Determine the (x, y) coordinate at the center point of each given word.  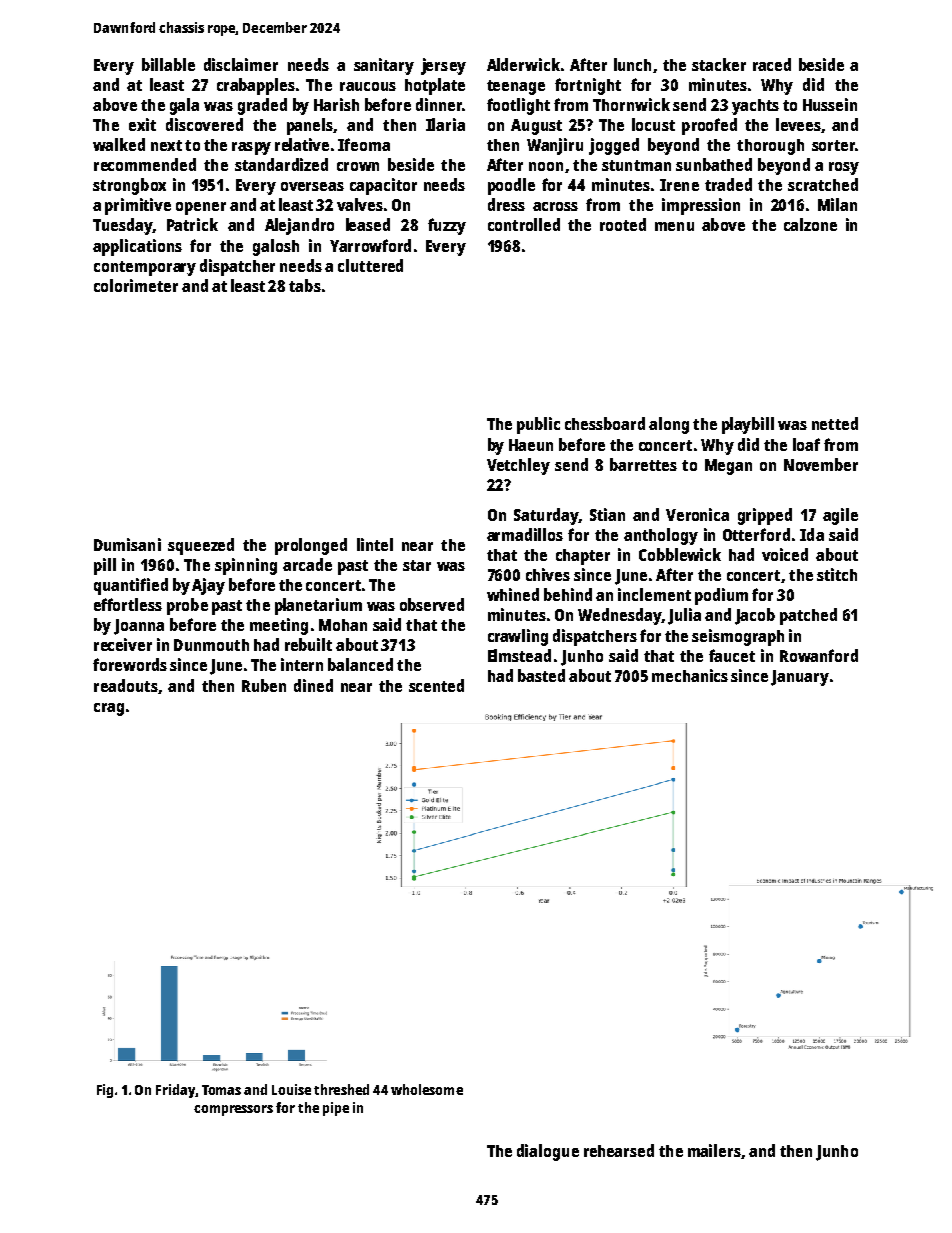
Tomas (221, 1090)
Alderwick (523, 64)
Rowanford (819, 655)
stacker (719, 64)
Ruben (264, 685)
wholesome (427, 1089)
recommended (145, 164)
